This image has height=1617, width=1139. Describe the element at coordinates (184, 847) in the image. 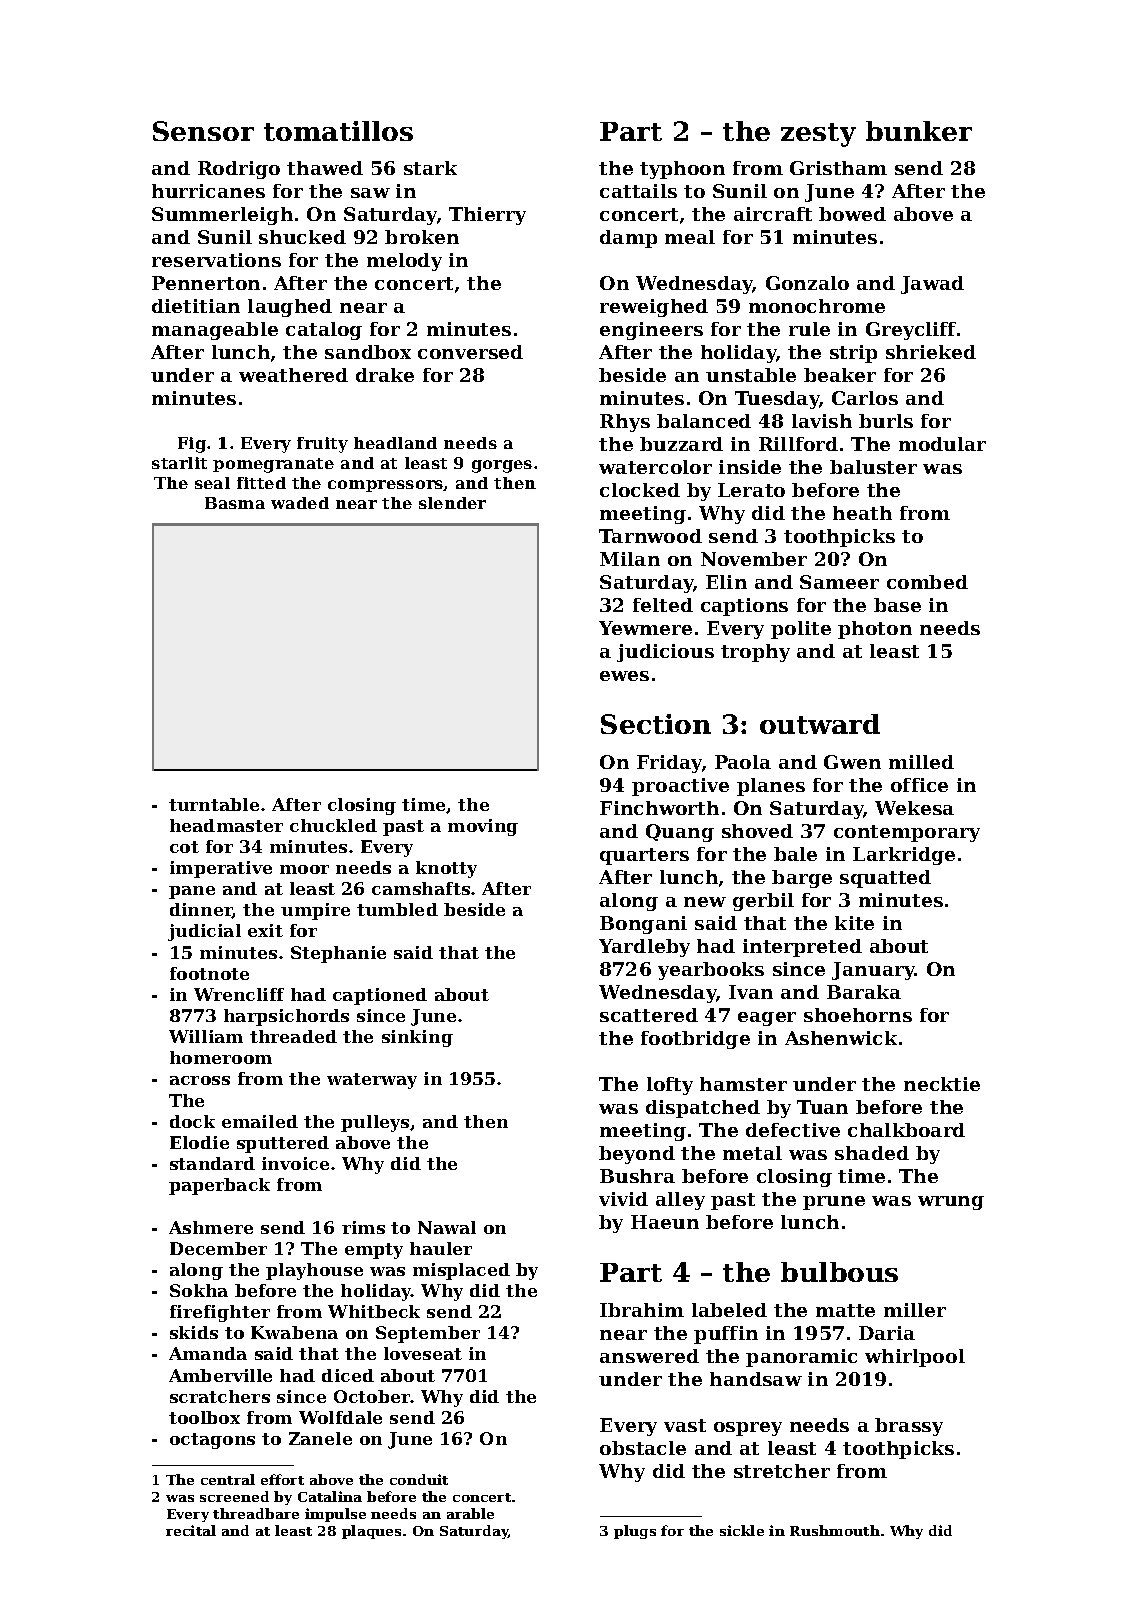

I see `cot` at that location.
